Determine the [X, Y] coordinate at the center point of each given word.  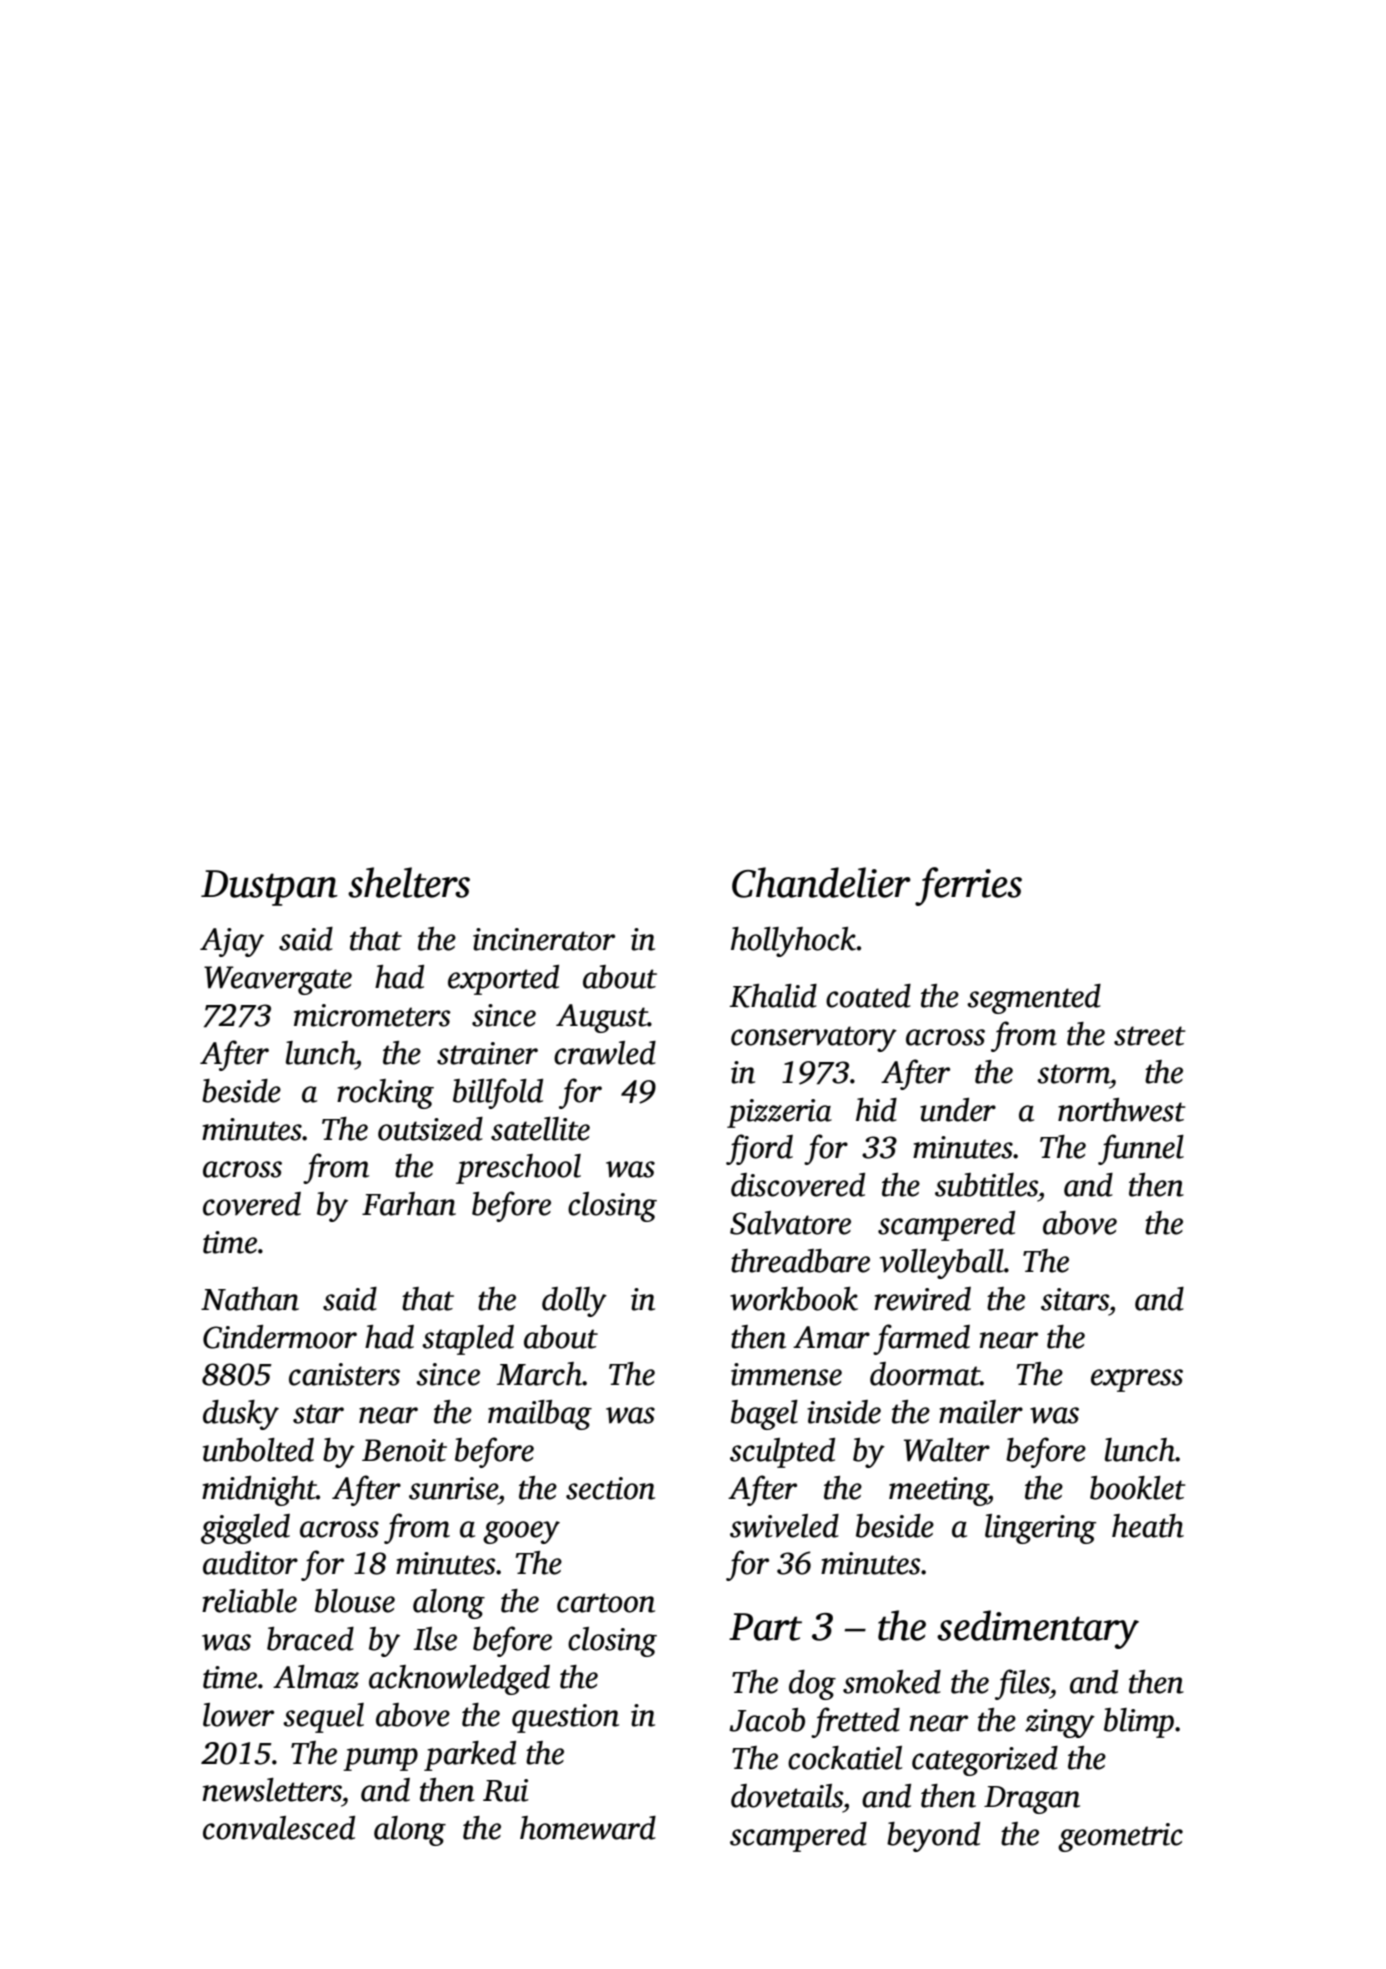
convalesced [279, 1828]
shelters [409, 882]
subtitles [986, 1185]
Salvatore [790, 1223]
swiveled [784, 1526]
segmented [1034, 999]
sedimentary [1038, 1629]
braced [310, 1639]
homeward [588, 1828]
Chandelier [821, 882]
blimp [1139, 1723]
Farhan [409, 1204]
